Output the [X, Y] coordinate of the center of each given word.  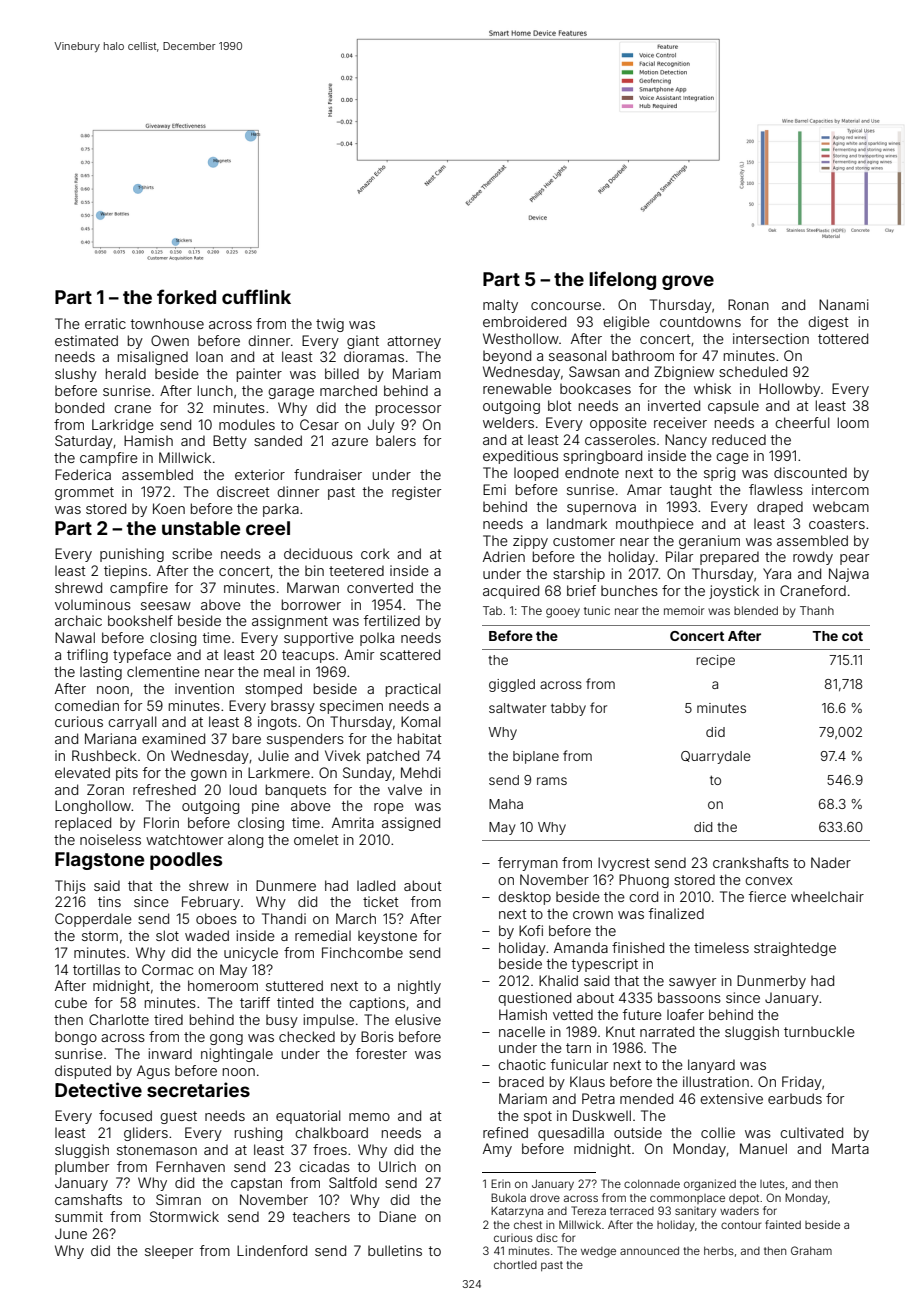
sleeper [169, 1252]
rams [552, 781]
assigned [411, 824]
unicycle [251, 954]
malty [500, 306]
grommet [84, 493]
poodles [186, 861]
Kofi [531, 930]
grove [688, 282]
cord [643, 896]
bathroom [643, 356]
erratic [105, 323]
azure [350, 442]
